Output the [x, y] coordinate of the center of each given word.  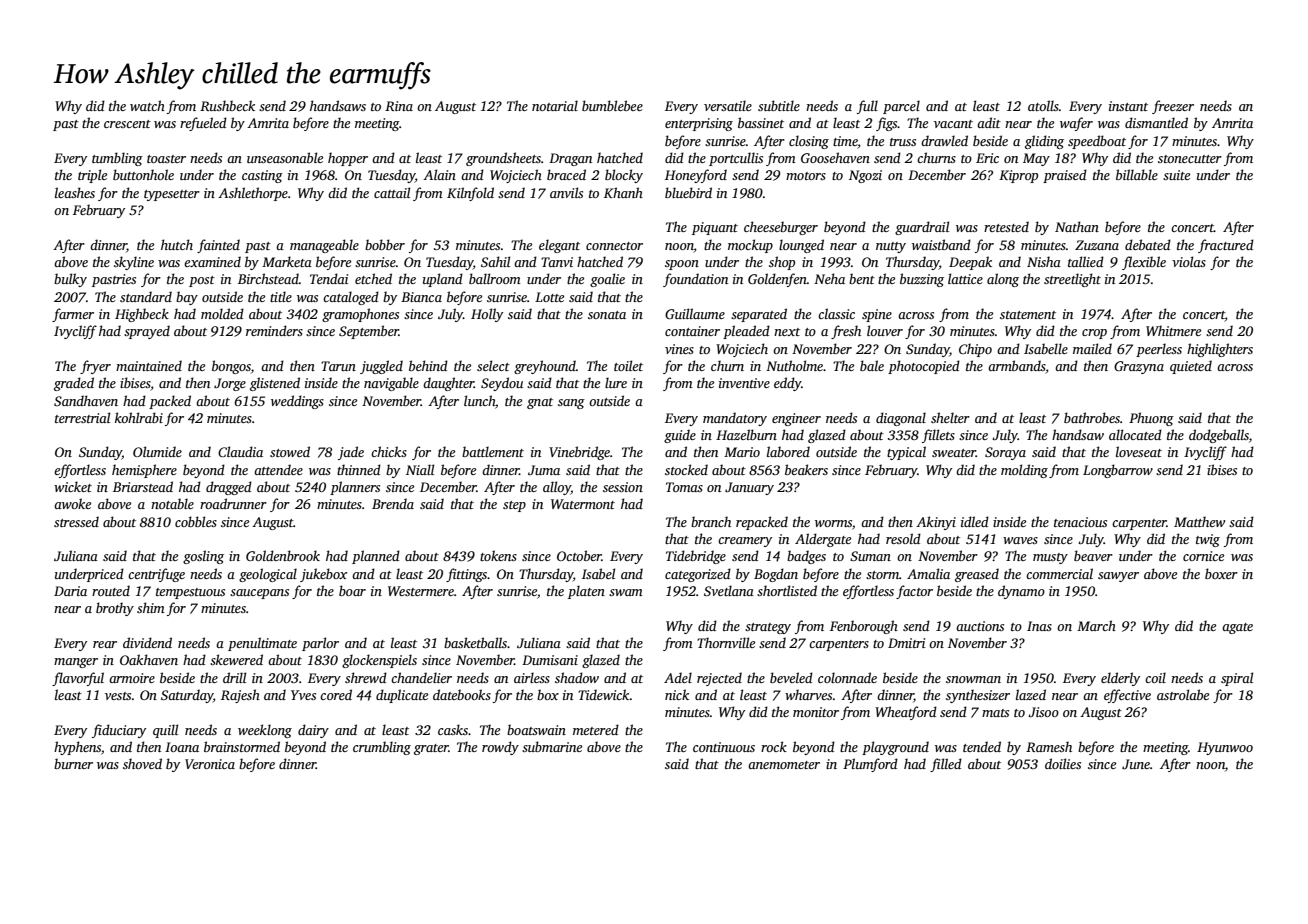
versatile [728, 105]
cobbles [196, 521]
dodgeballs [1219, 436]
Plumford [870, 765]
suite [1176, 175]
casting [262, 176]
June [1136, 764]
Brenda [393, 503]
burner [73, 763]
